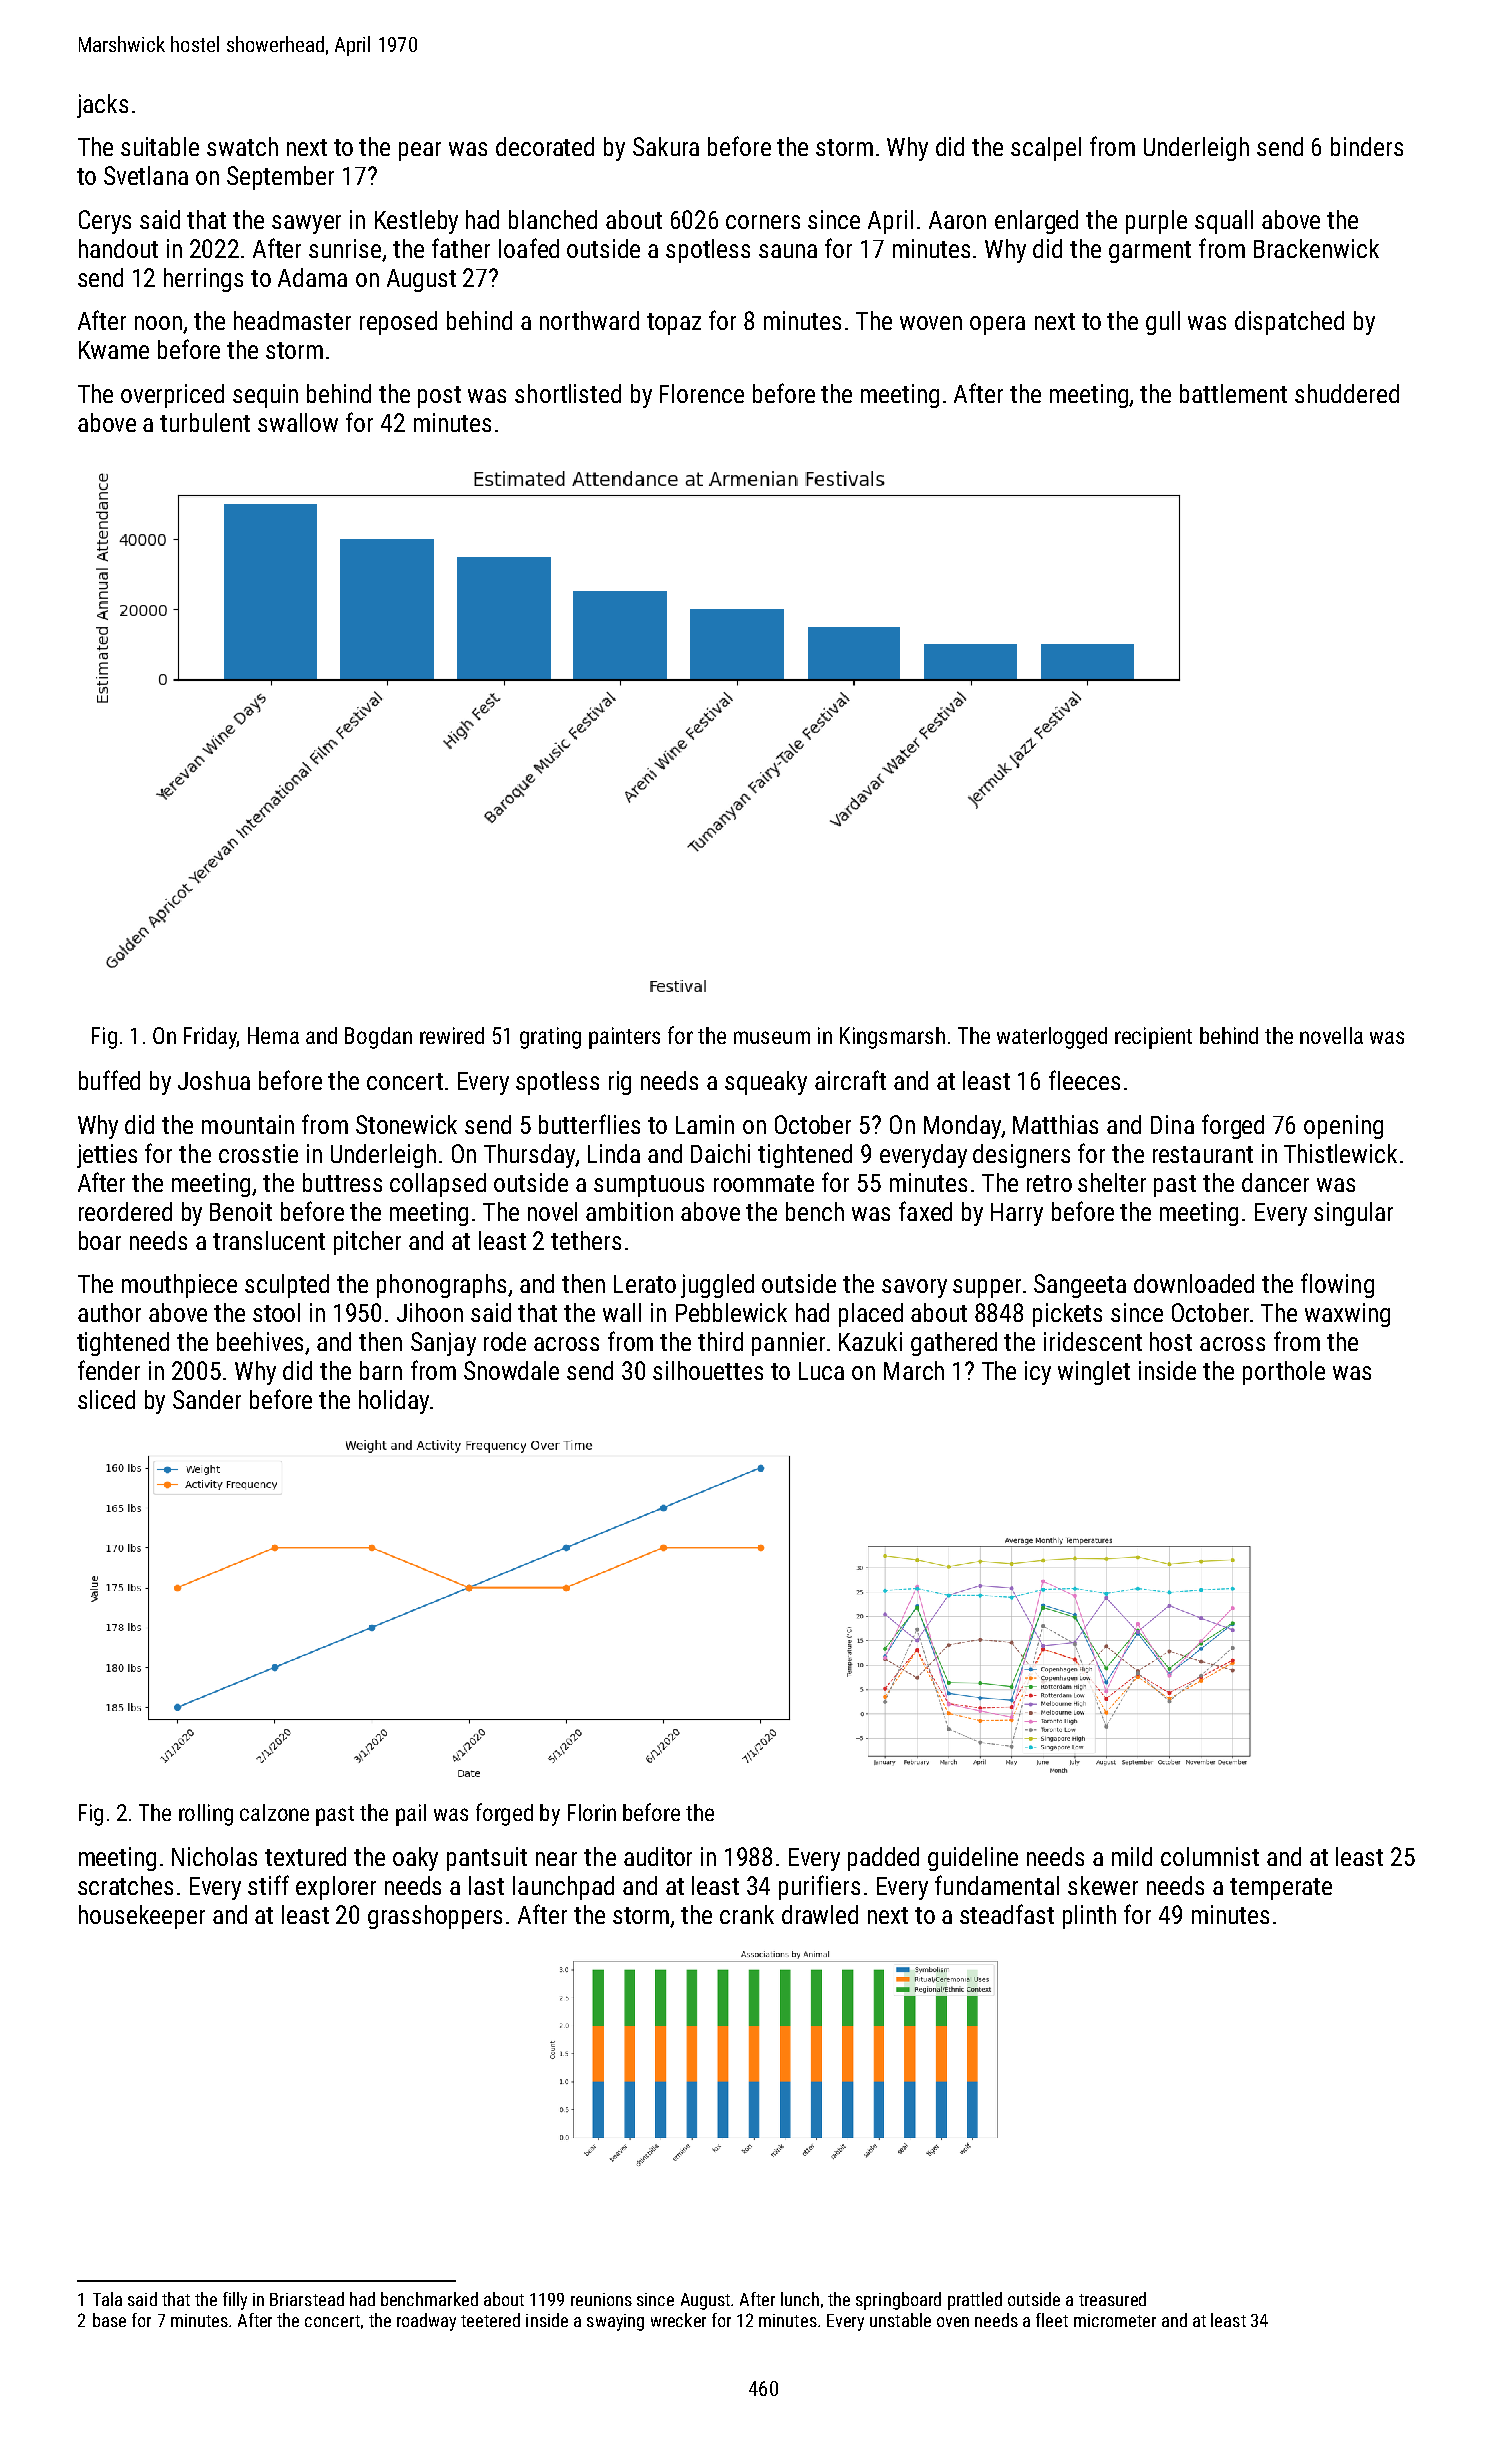 The image size is (1496, 2464). I want to click on pail, so click(411, 1815).
